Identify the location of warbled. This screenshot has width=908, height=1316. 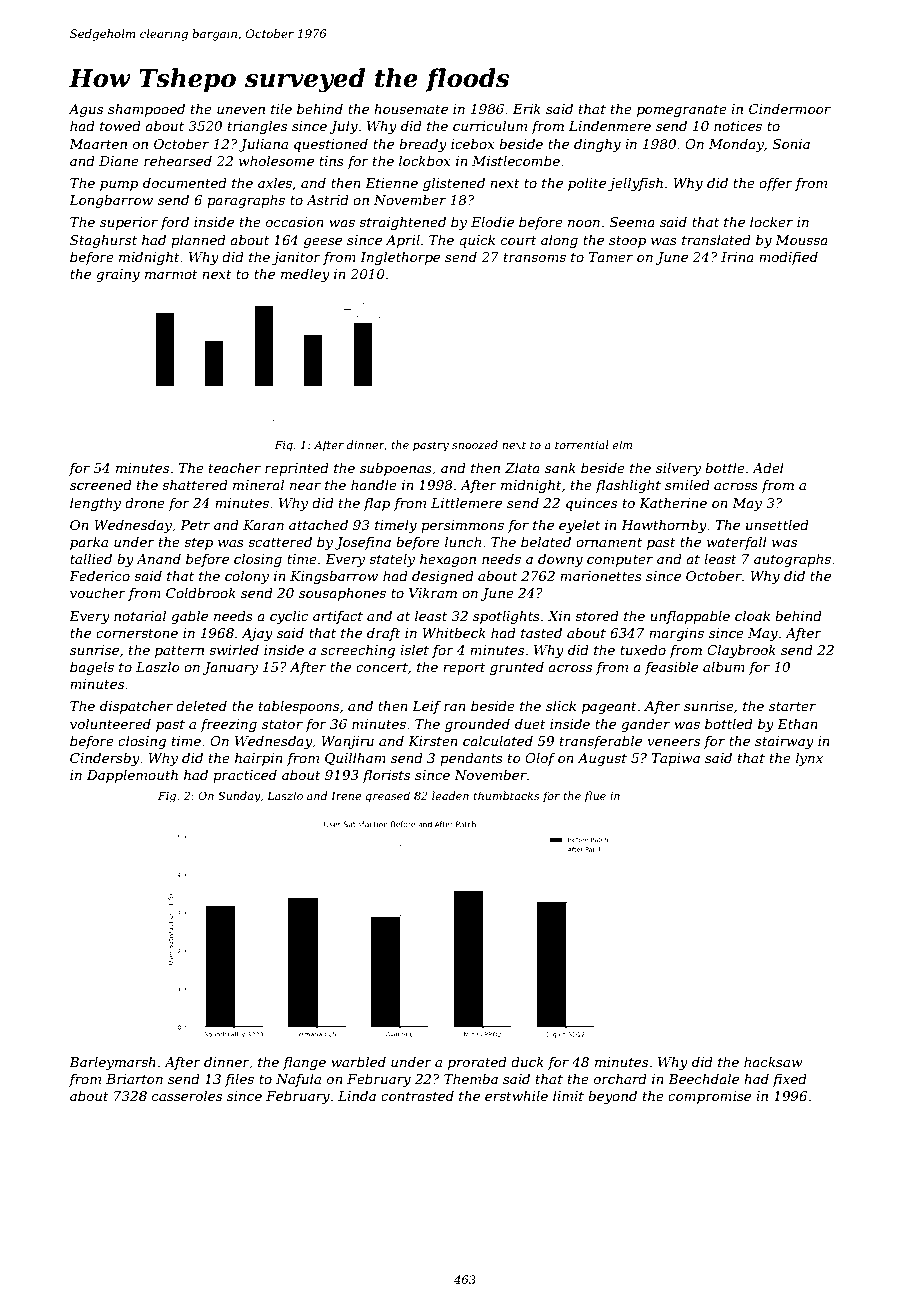
(358, 1061).
